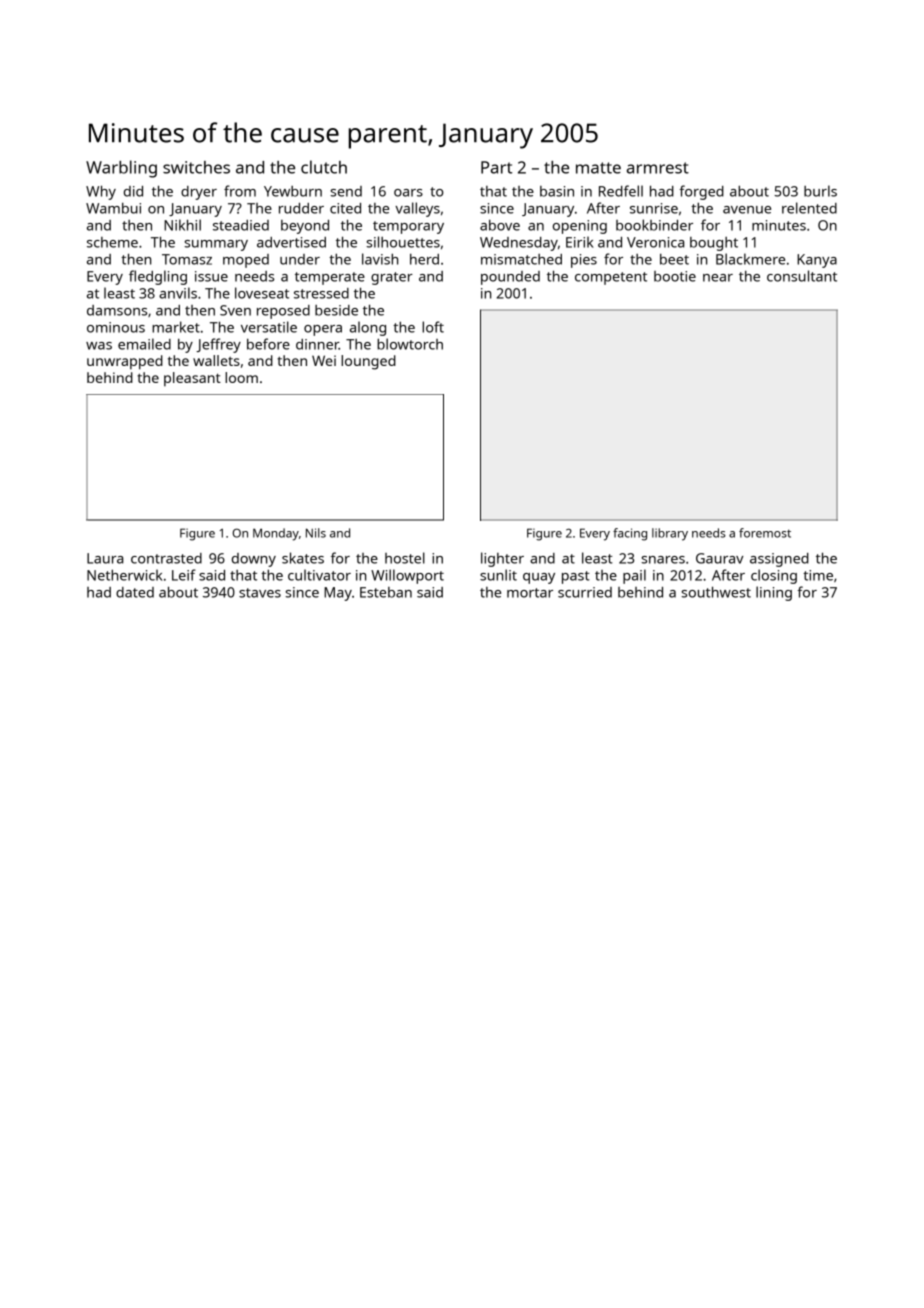 The image size is (924, 1308). What do you see at coordinates (718, 278) in the image?
I see `near` at bounding box center [718, 278].
